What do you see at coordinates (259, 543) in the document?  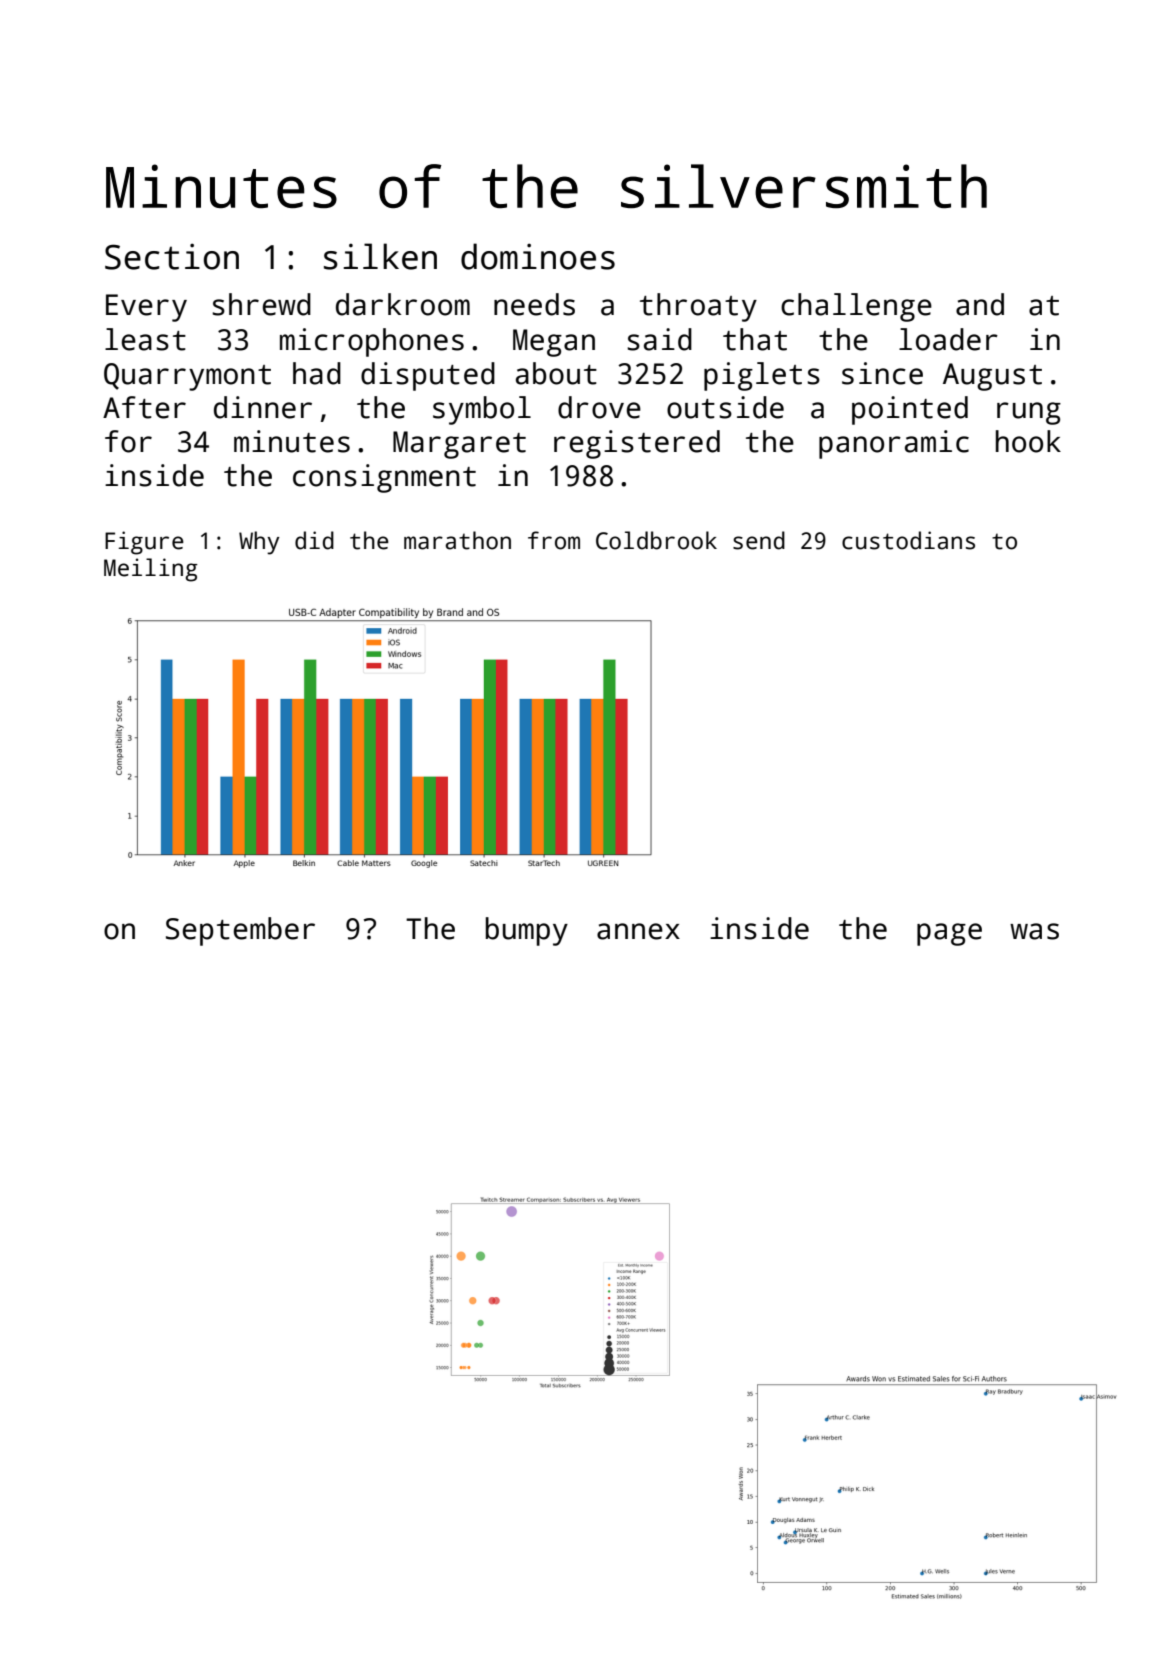 I see `Why` at bounding box center [259, 543].
